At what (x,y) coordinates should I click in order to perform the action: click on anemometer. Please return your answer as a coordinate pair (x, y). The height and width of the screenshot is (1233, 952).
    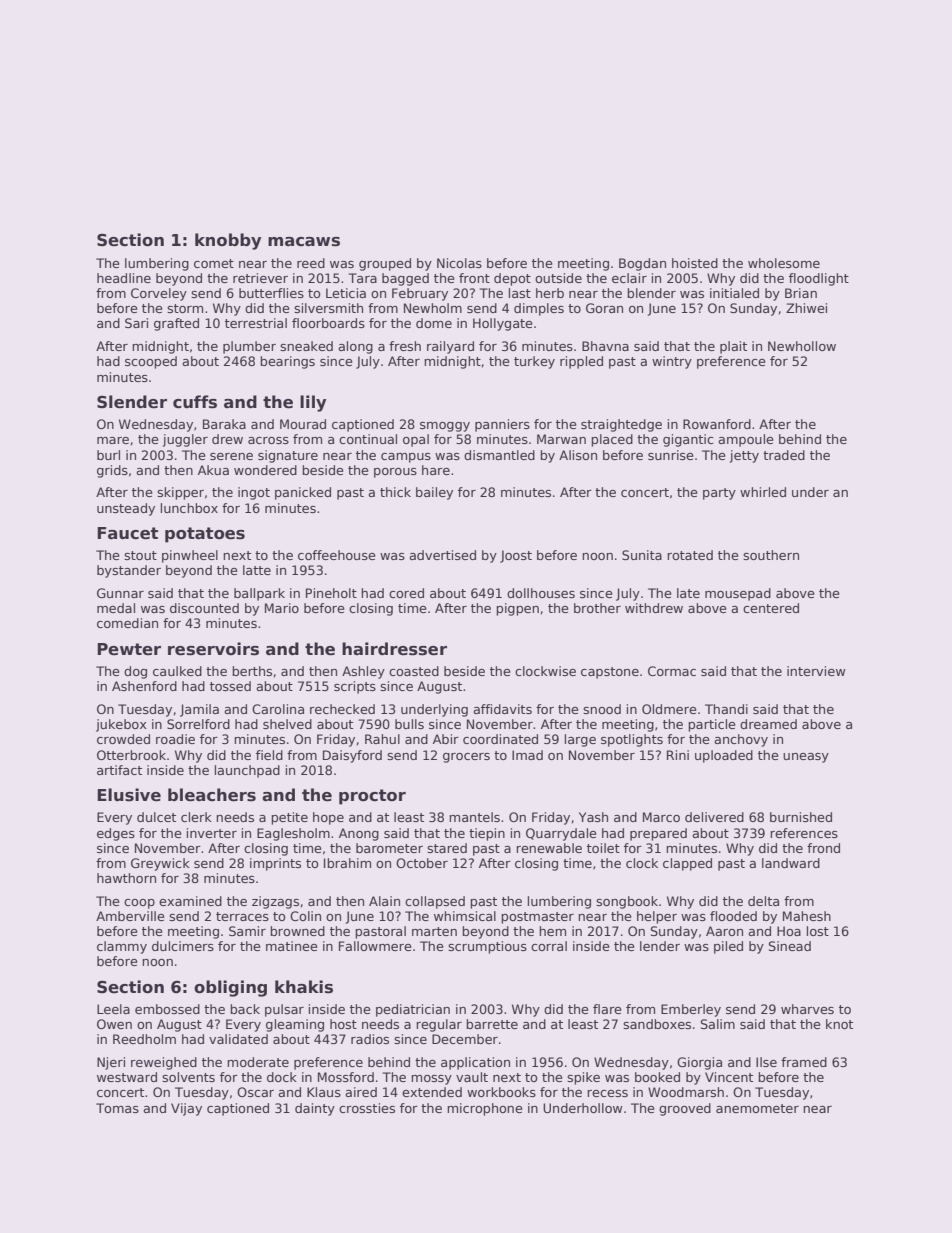
    Looking at the image, I should click on (757, 1108).
